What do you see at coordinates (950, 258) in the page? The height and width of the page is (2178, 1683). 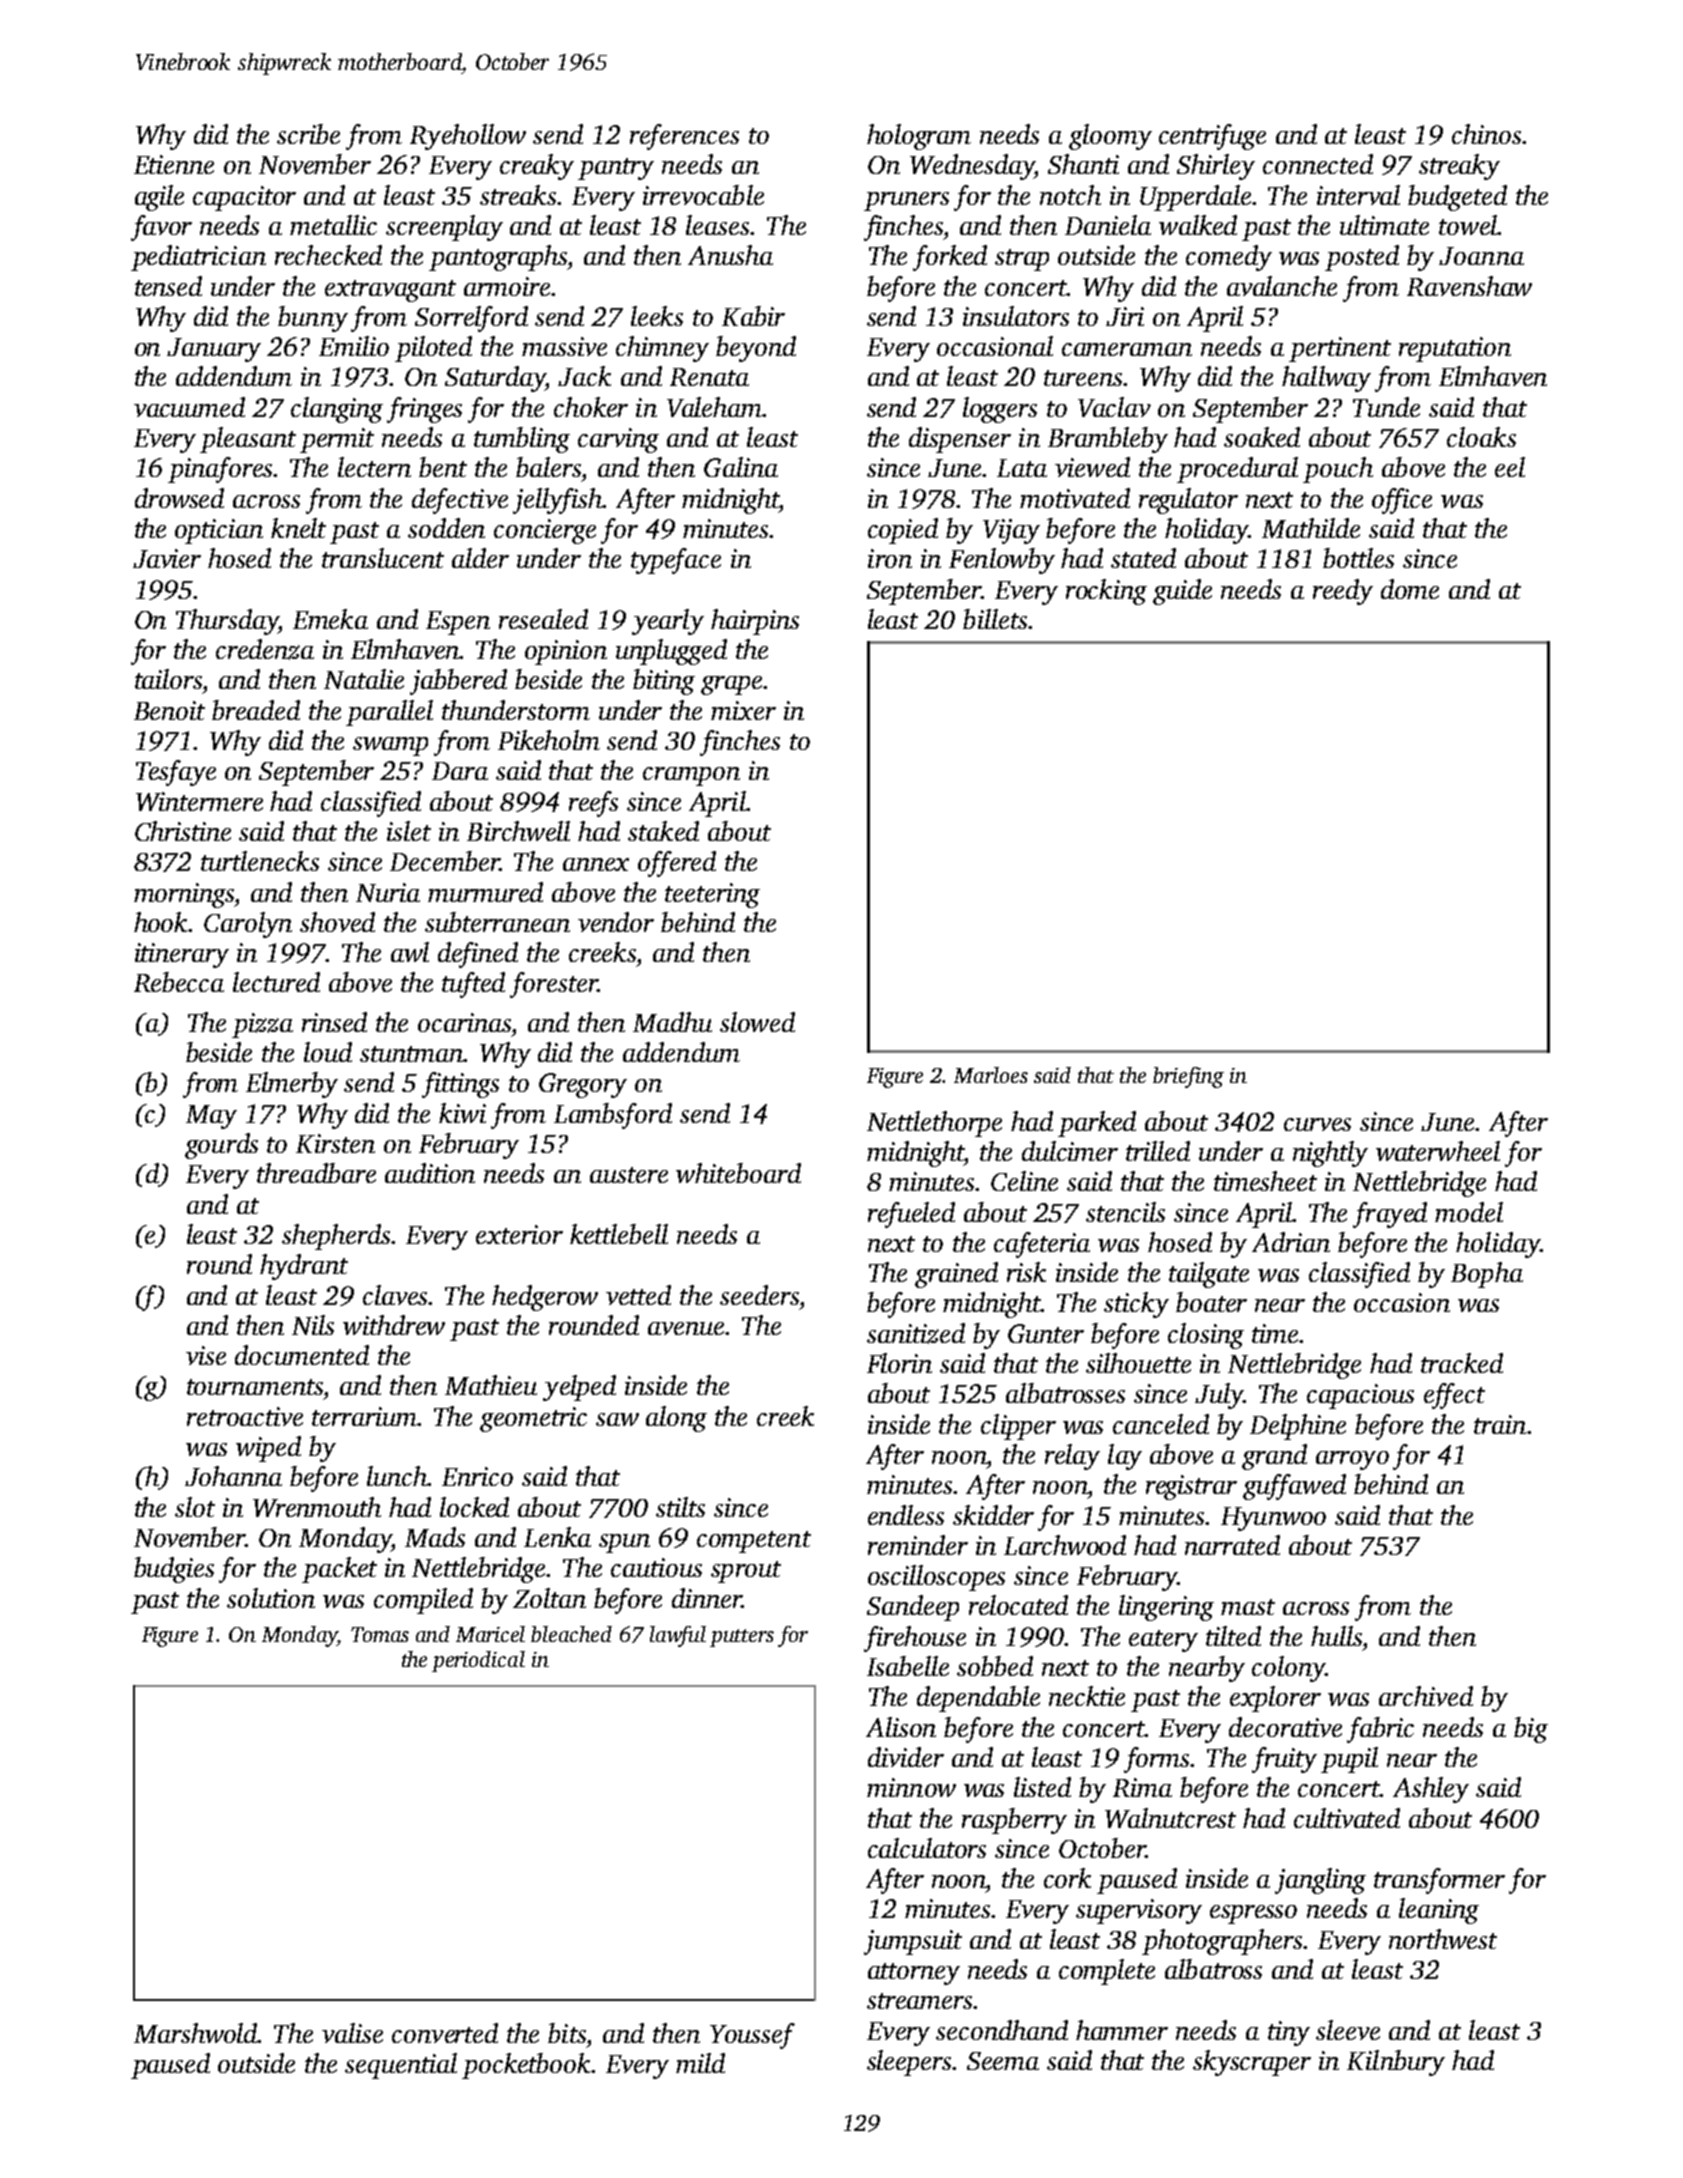 I see `forked` at bounding box center [950, 258].
